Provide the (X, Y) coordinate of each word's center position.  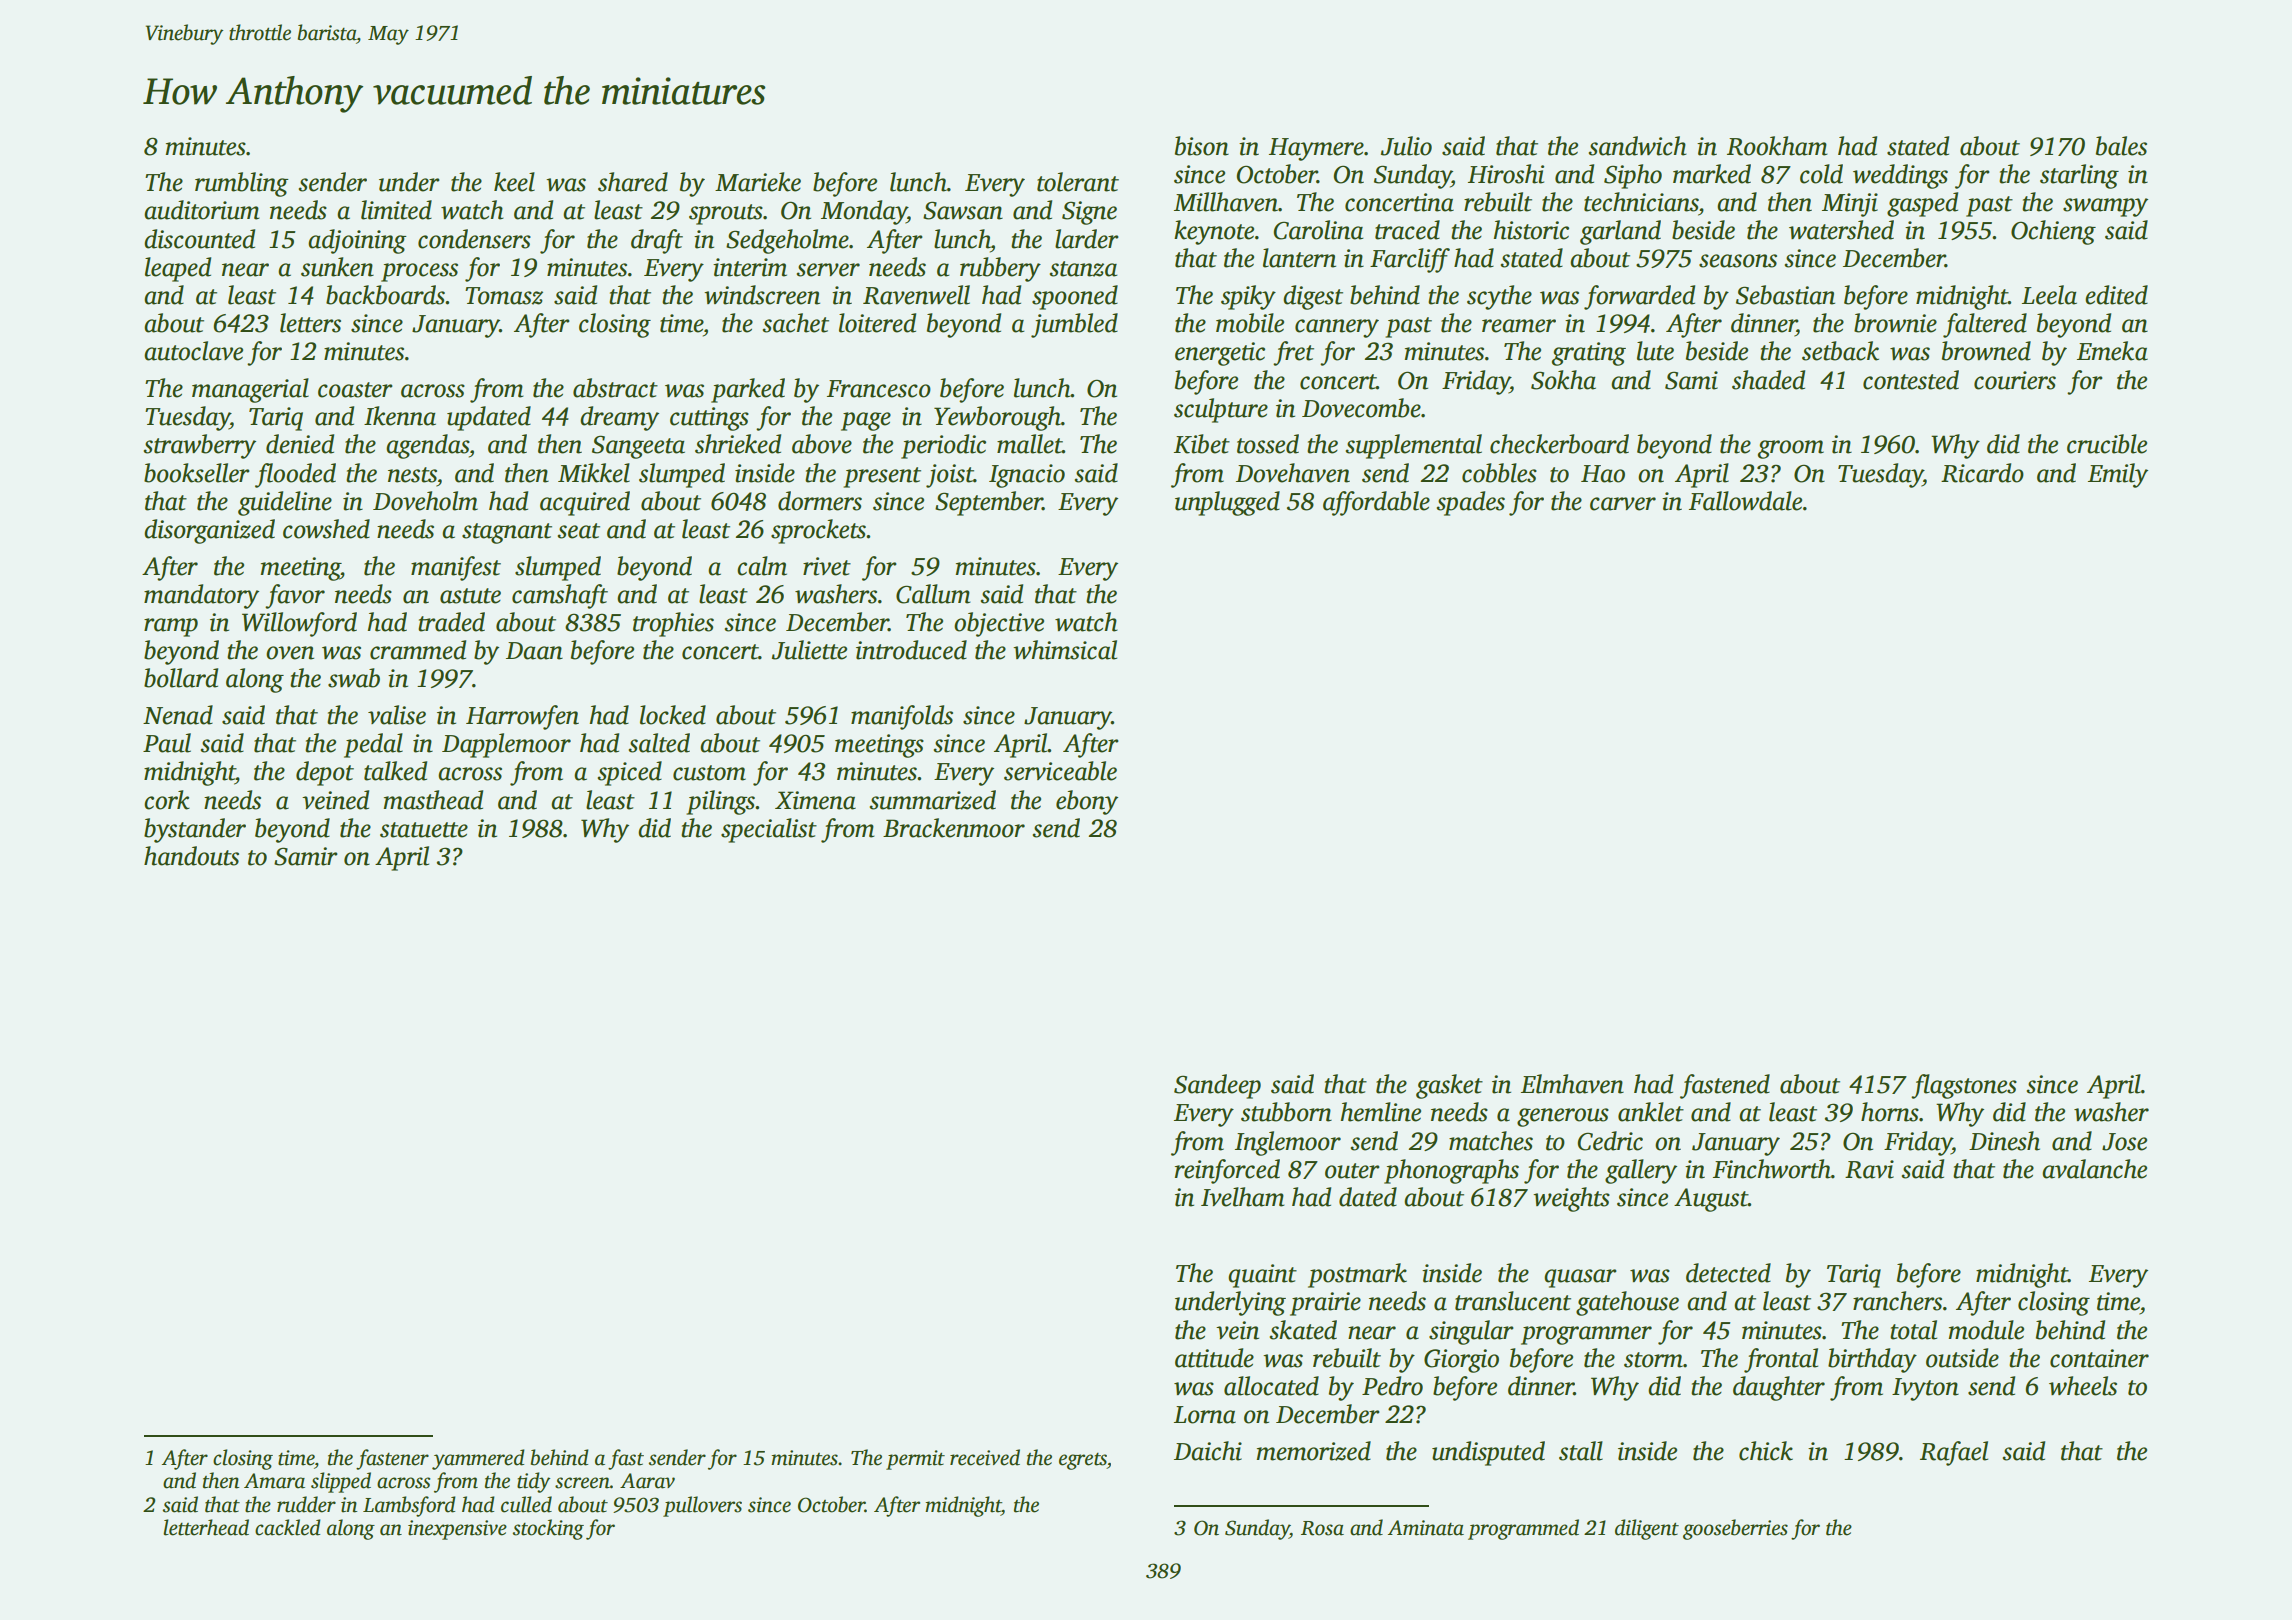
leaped (178, 269)
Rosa (1322, 1528)
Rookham (1777, 146)
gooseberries (1735, 1529)
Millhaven (1226, 202)
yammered (478, 1459)
